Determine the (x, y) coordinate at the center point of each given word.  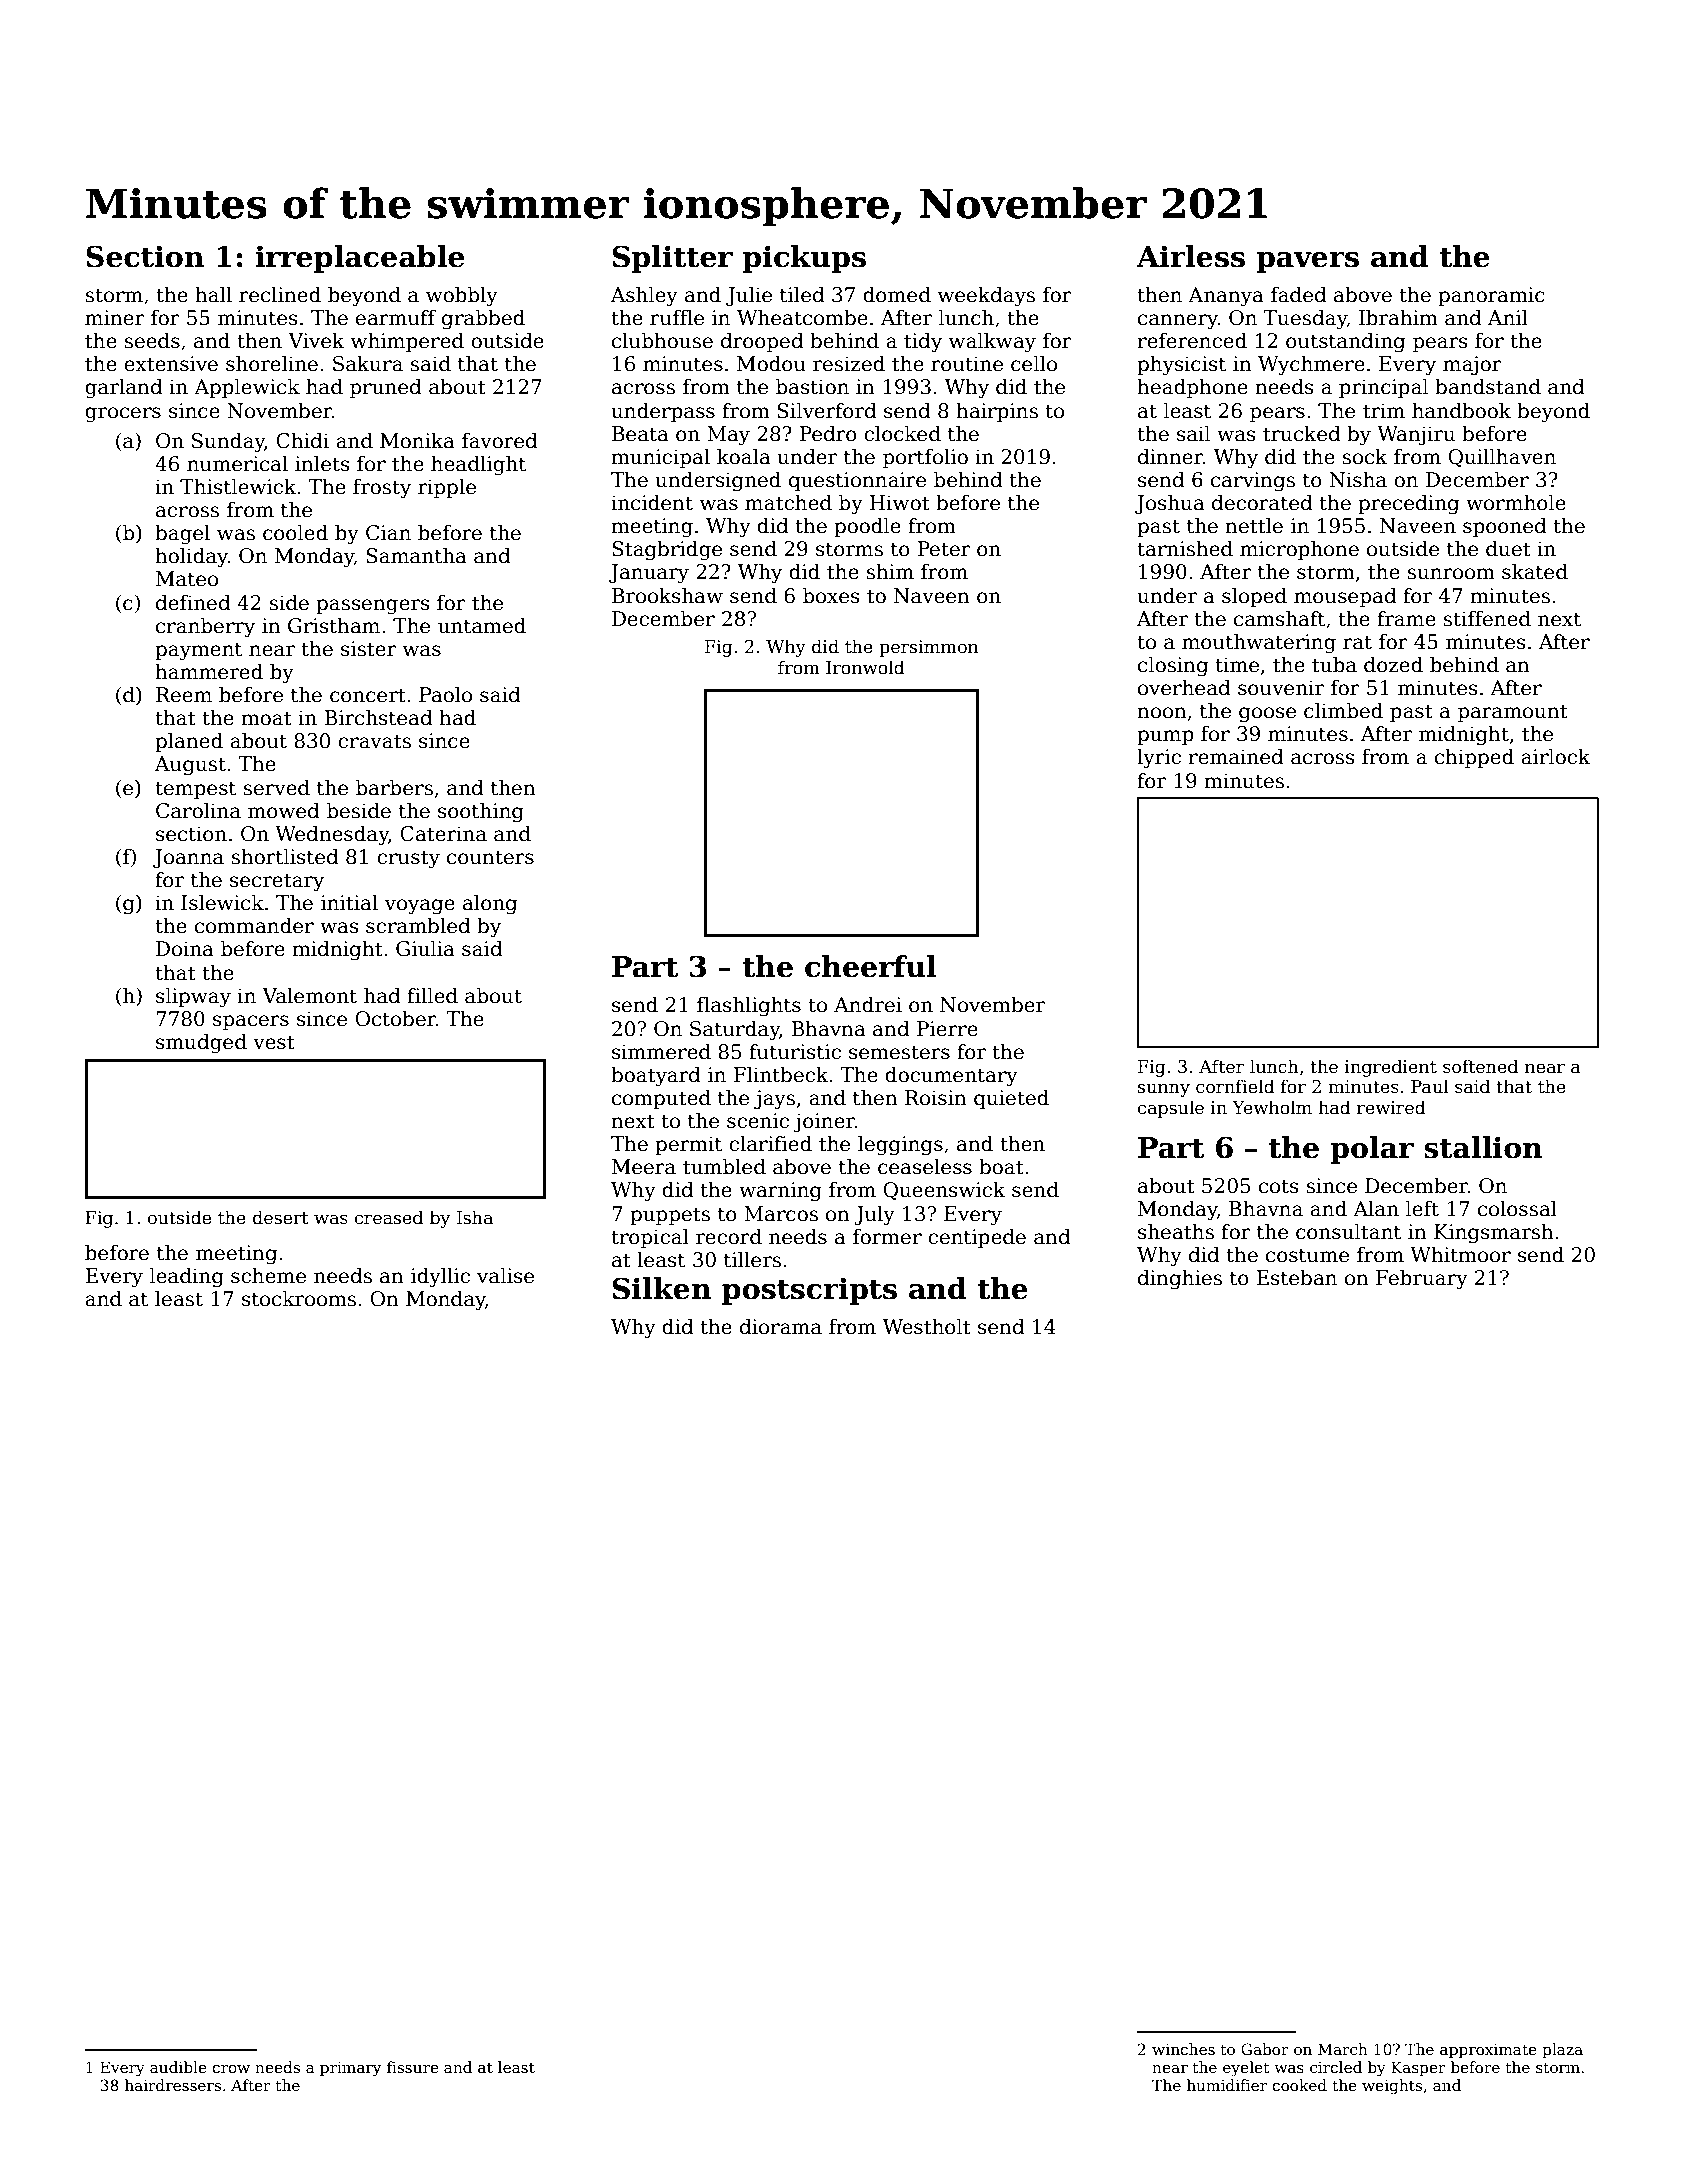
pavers (1307, 262)
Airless (1190, 256)
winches (1183, 2049)
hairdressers (173, 2085)
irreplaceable (359, 259)
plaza (1562, 2050)
